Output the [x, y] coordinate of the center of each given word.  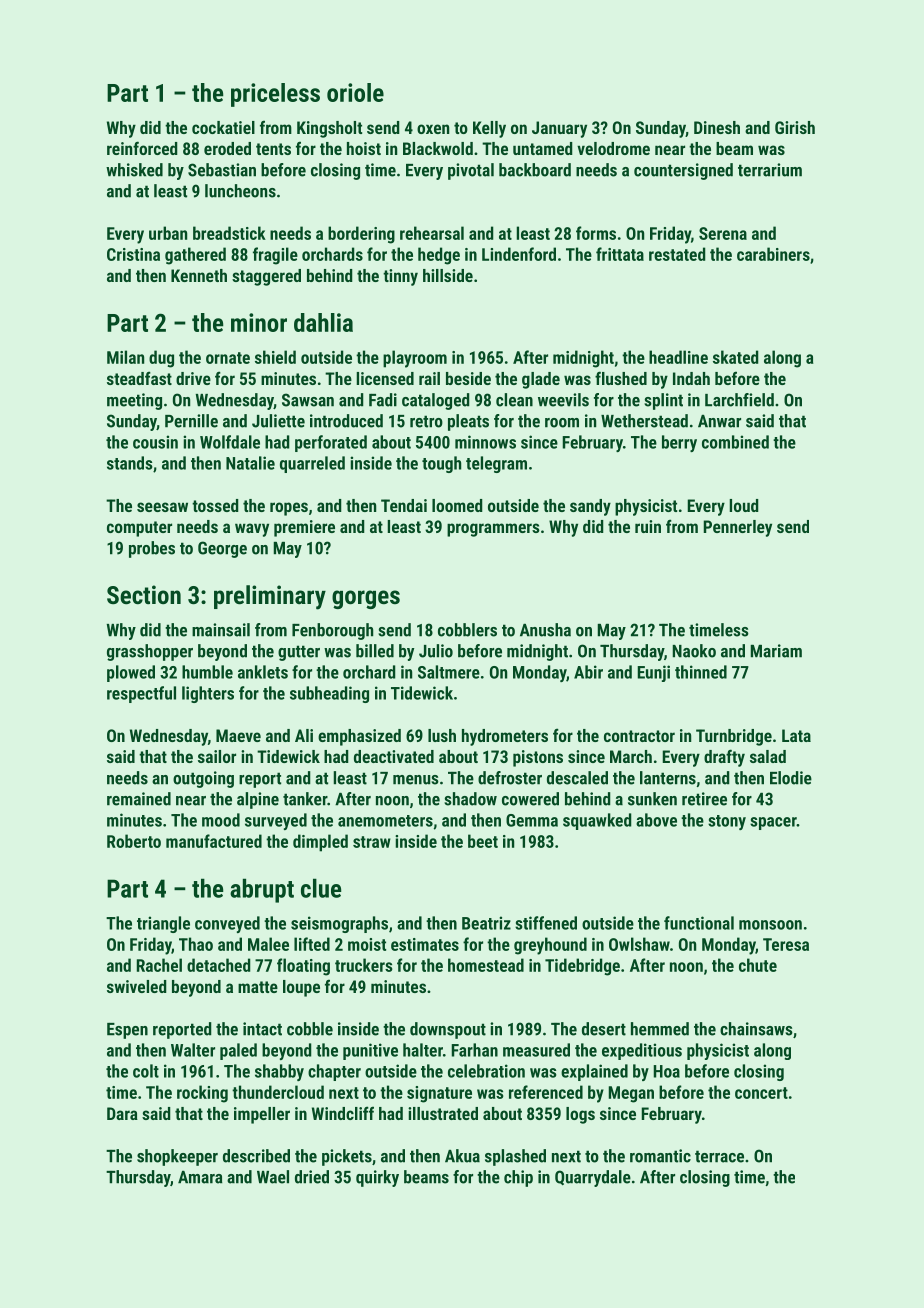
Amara [200, 1177]
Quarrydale [593, 1178]
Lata [796, 735]
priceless [275, 95]
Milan [125, 357]
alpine [258, 800]
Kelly [489, 129]
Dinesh [717, 127]
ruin [648, 526]
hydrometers [505, 737]
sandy [590, 507]
